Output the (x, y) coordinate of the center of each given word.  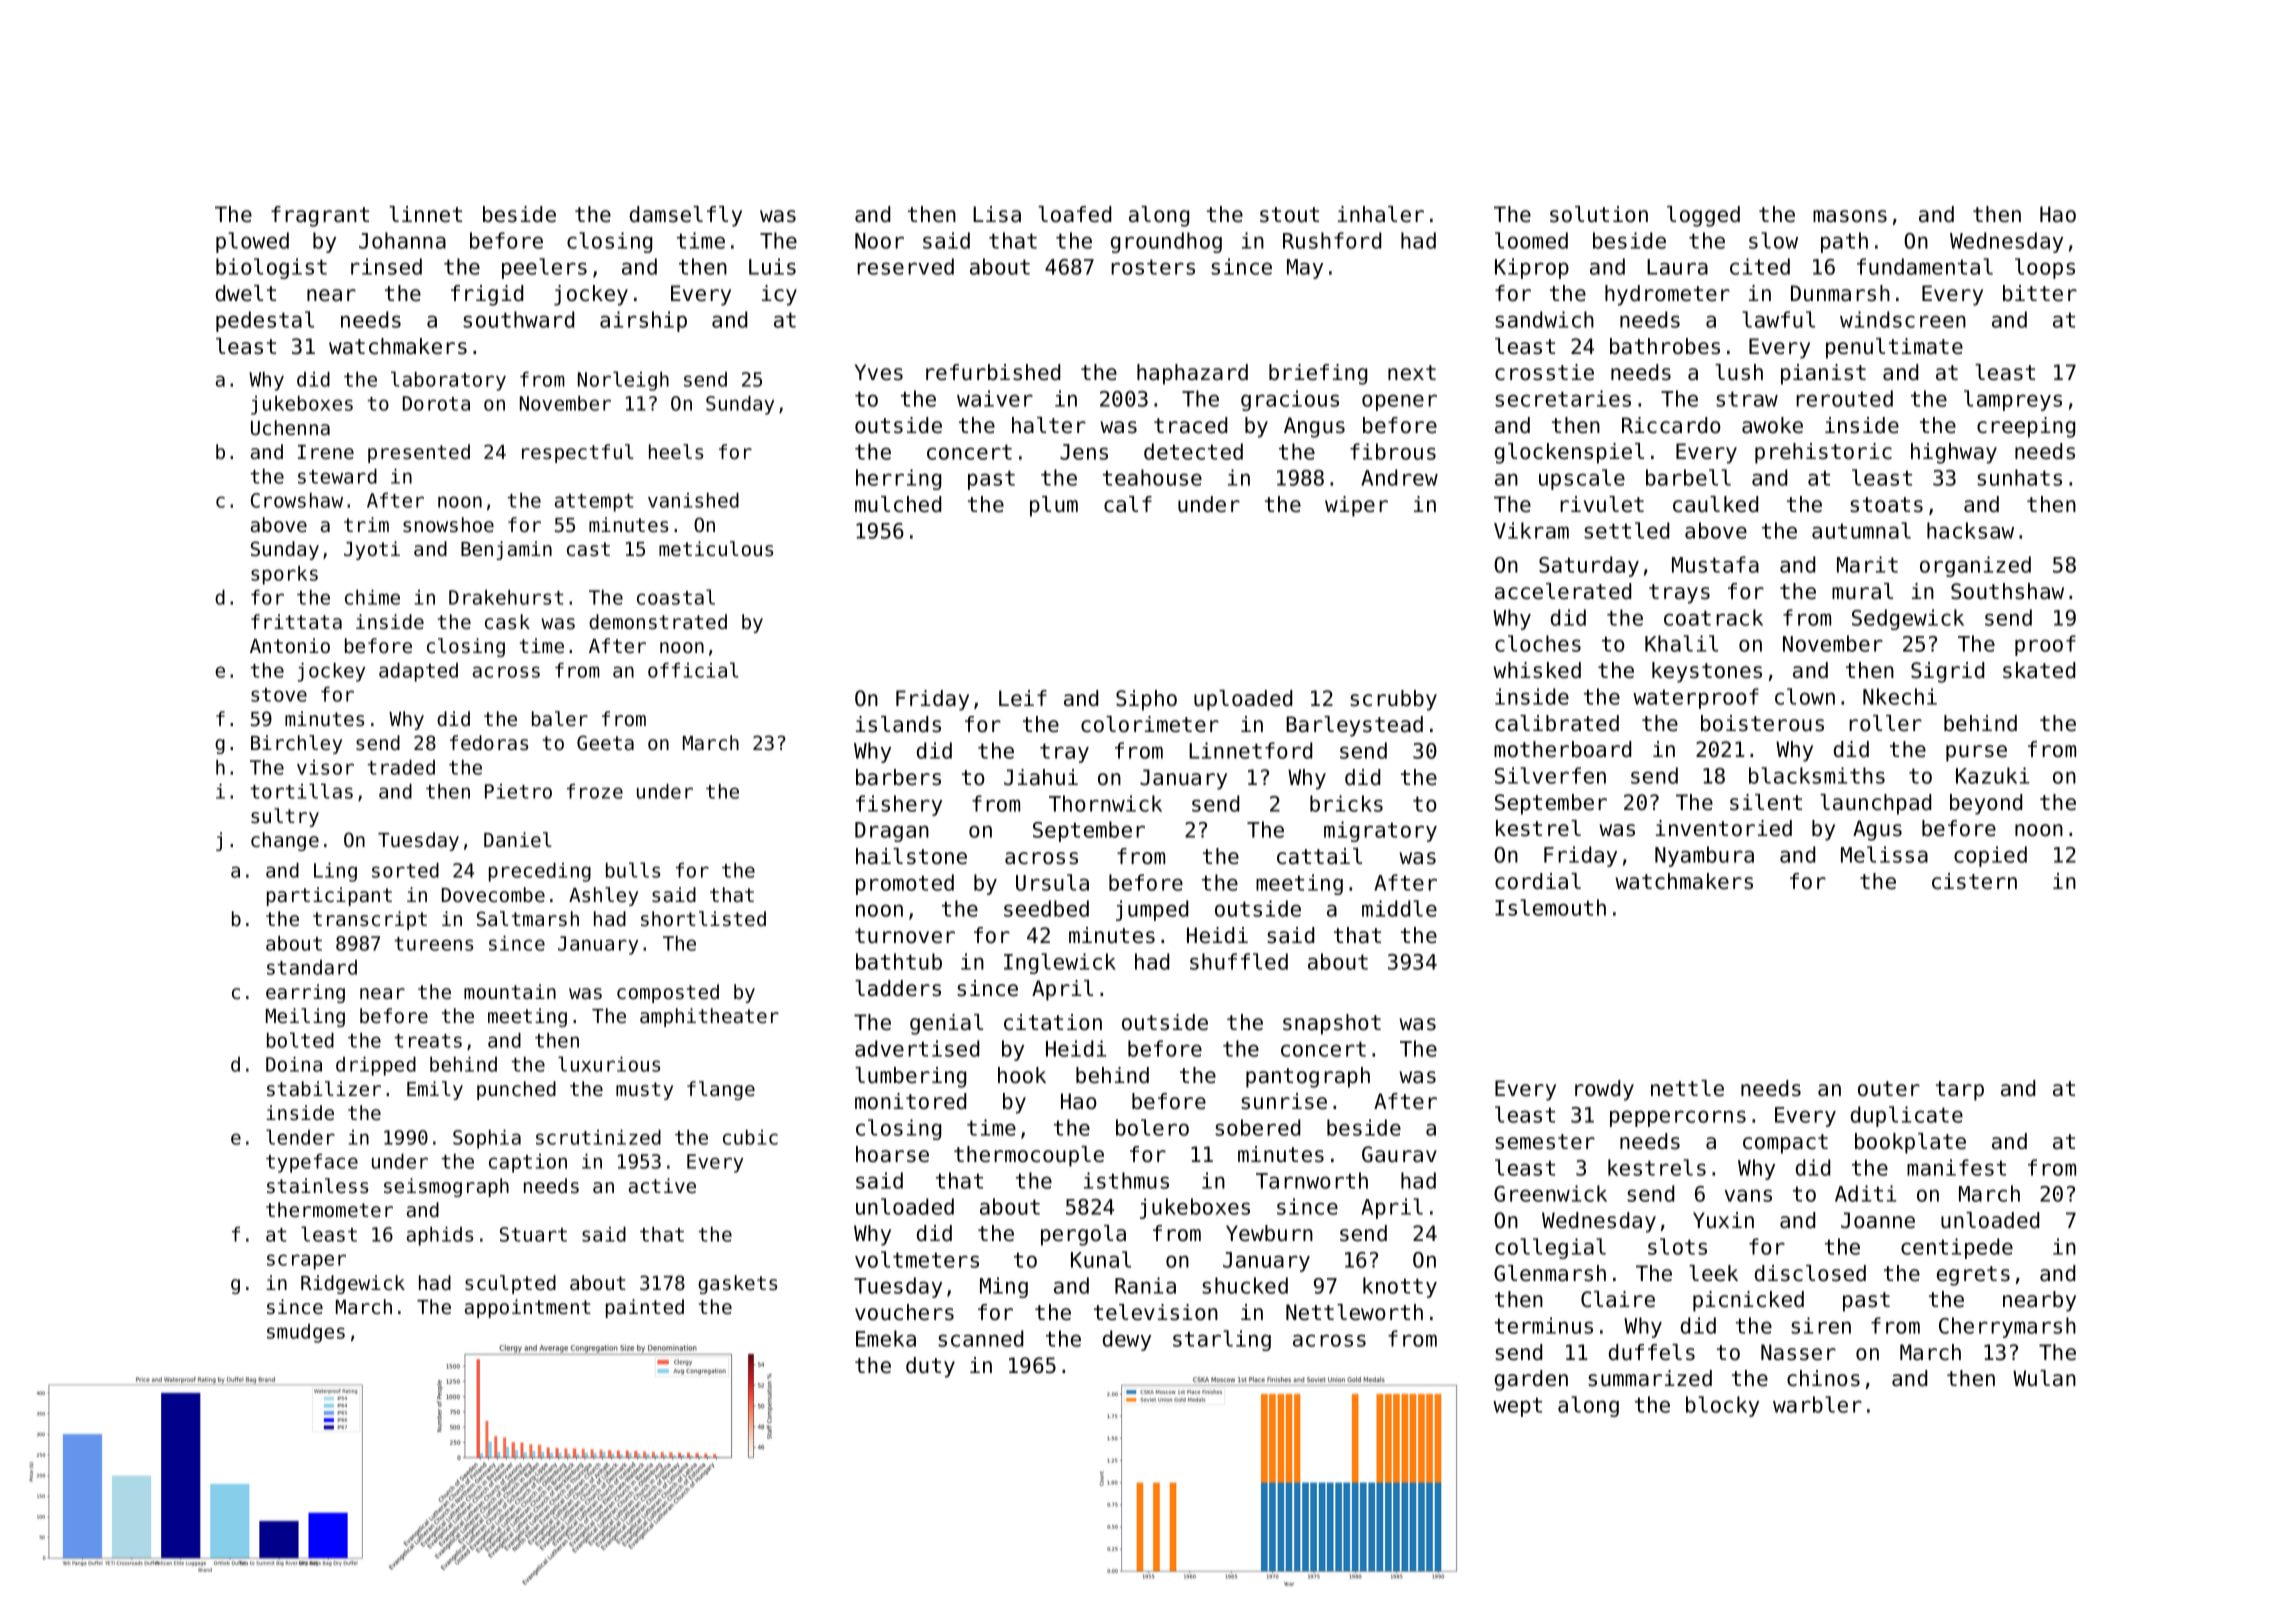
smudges (306, 1333)
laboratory (448, 381)
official (693, 670)
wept (1517, 1407)
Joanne (1878, 1220)
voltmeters (917, 1259)
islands (898, 724)
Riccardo (1671, 425)
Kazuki (1992, 775)
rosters (1153, 267)
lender (300, 1137)
